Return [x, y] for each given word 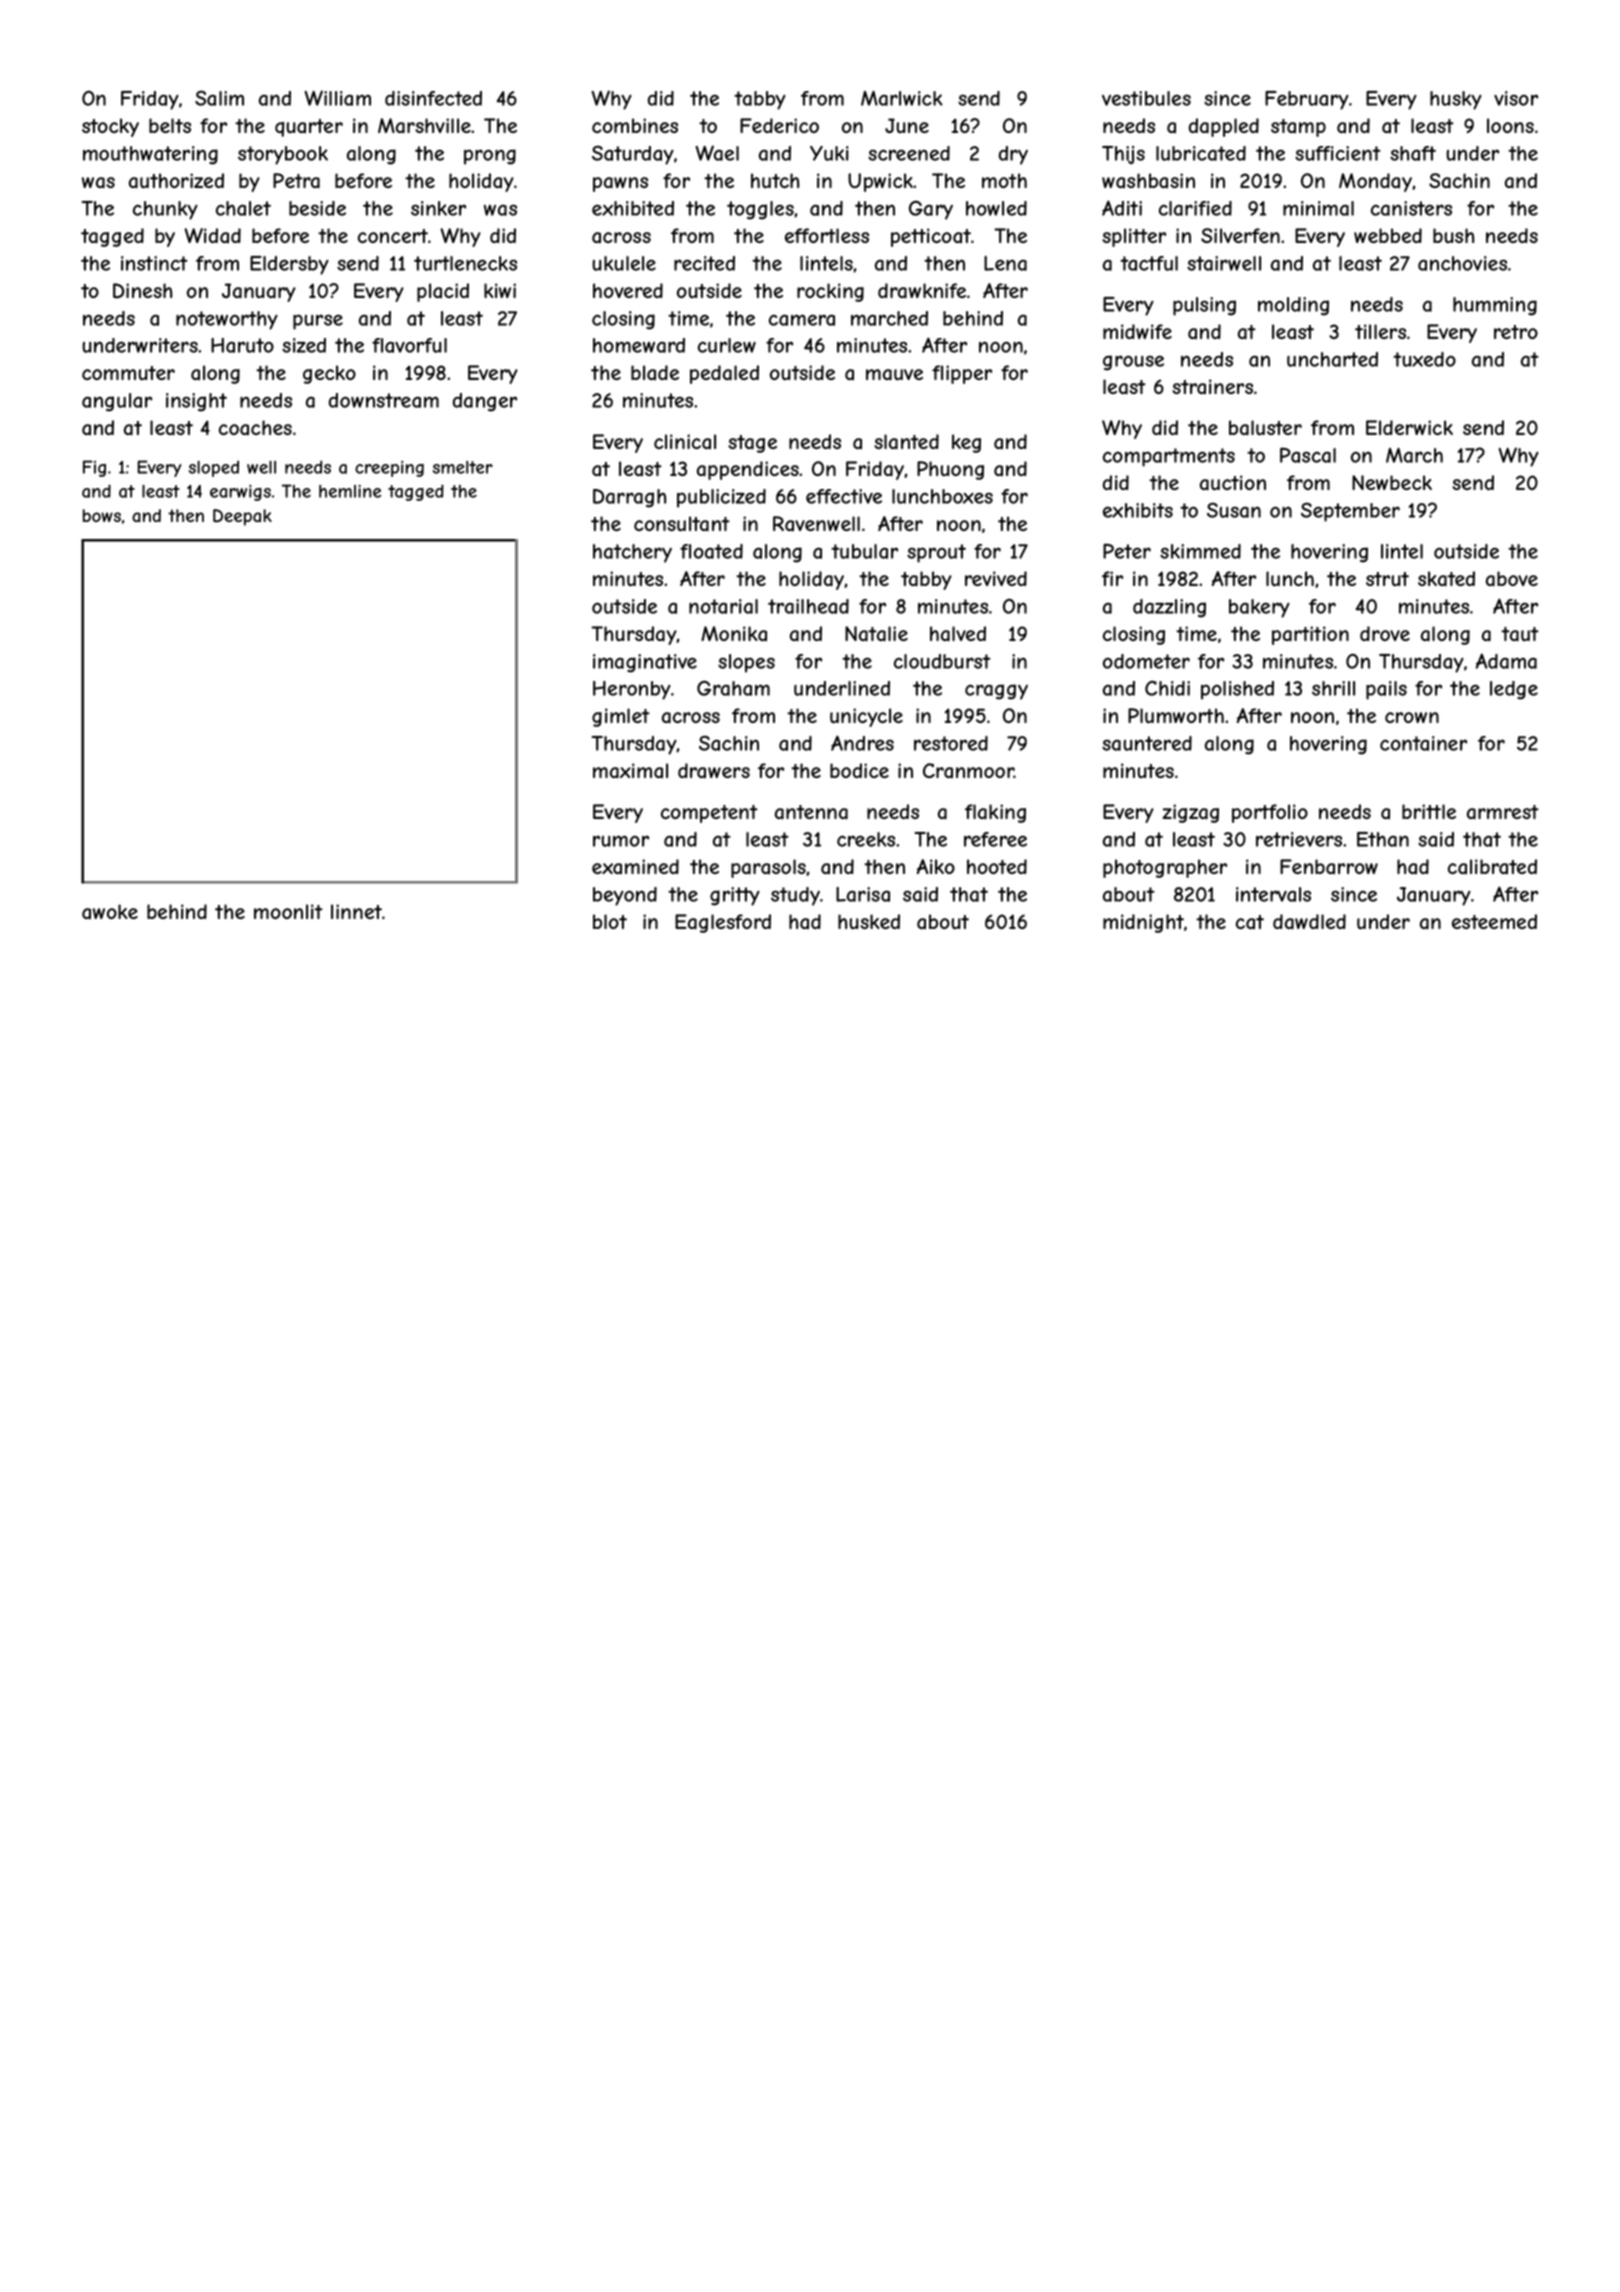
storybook [283, 155]
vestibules [1146, 98]
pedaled [724, 374]
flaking [995, 813]
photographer [1165, 868]
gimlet [621, 717]
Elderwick [1409, 427]
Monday [1375, 182]
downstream [384, 400]
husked [869, 921]
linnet [356, 911]
